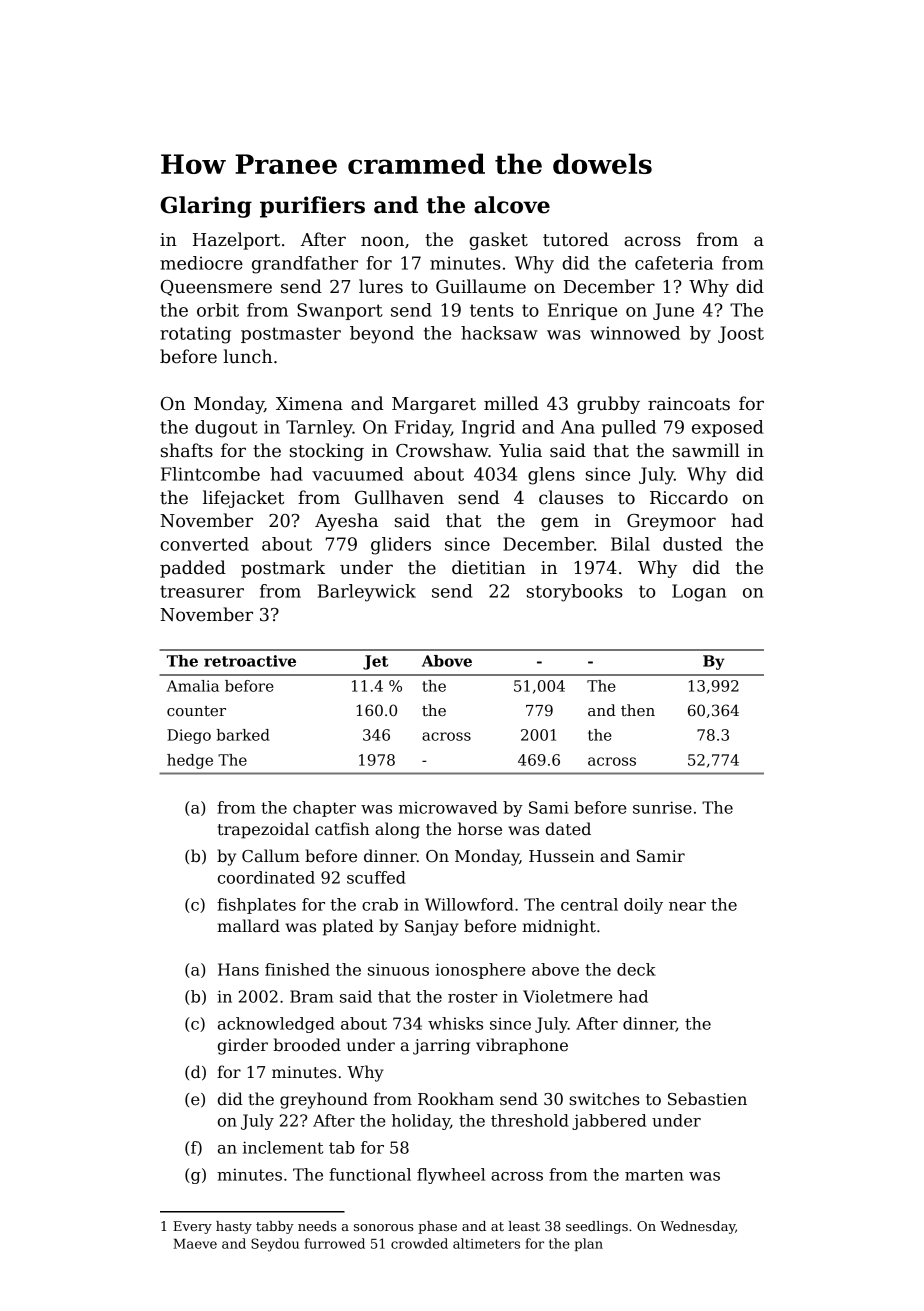  Describe the element at coordinates (201, 263) in the document. I see `mediocre` at that location.
